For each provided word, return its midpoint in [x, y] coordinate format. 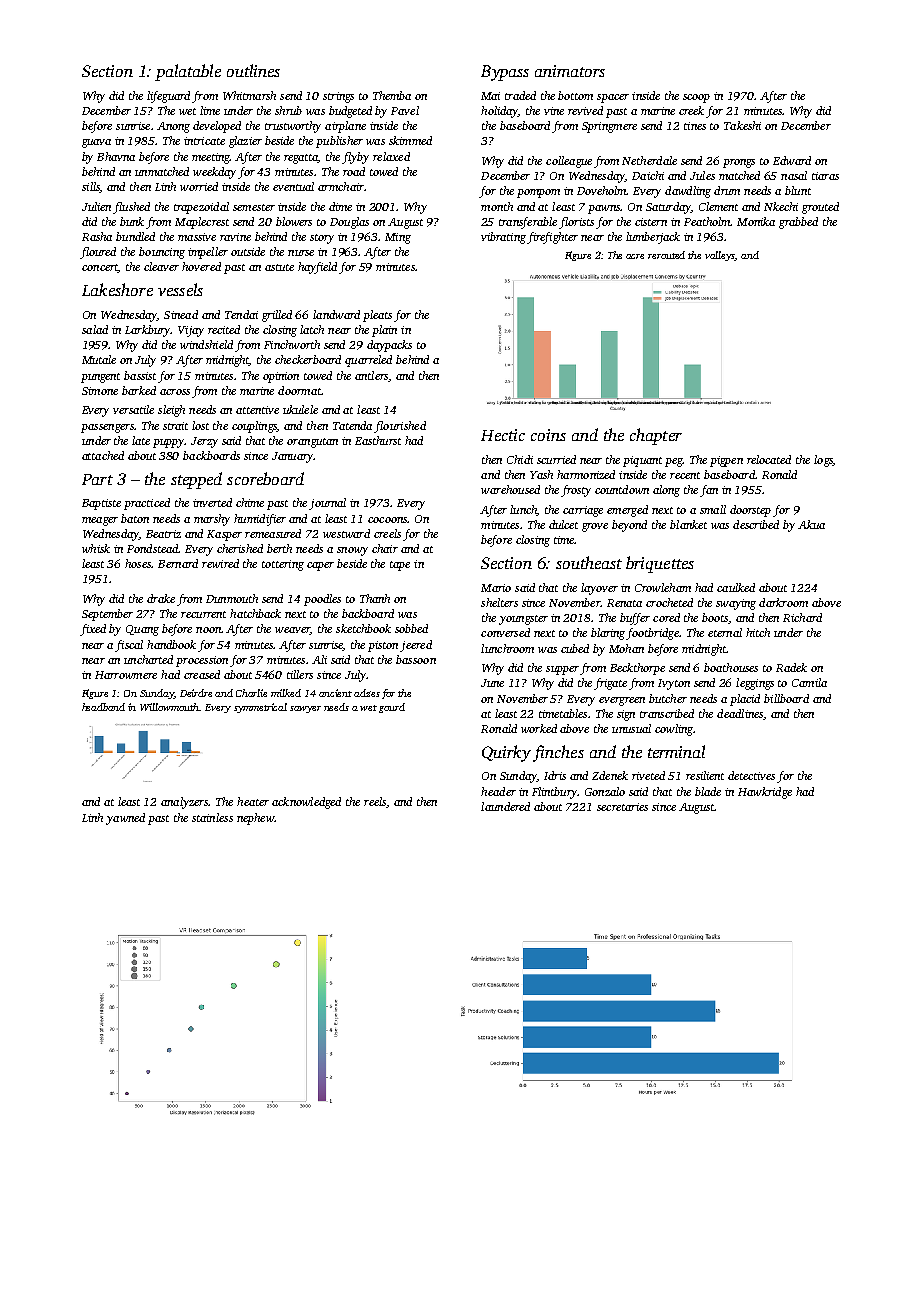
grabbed [798, 223]
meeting [211, 158]
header [498, 791]
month [497, 206]
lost [200, 425]
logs [823, 461]
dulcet [563, 524]
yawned [125, 819]
